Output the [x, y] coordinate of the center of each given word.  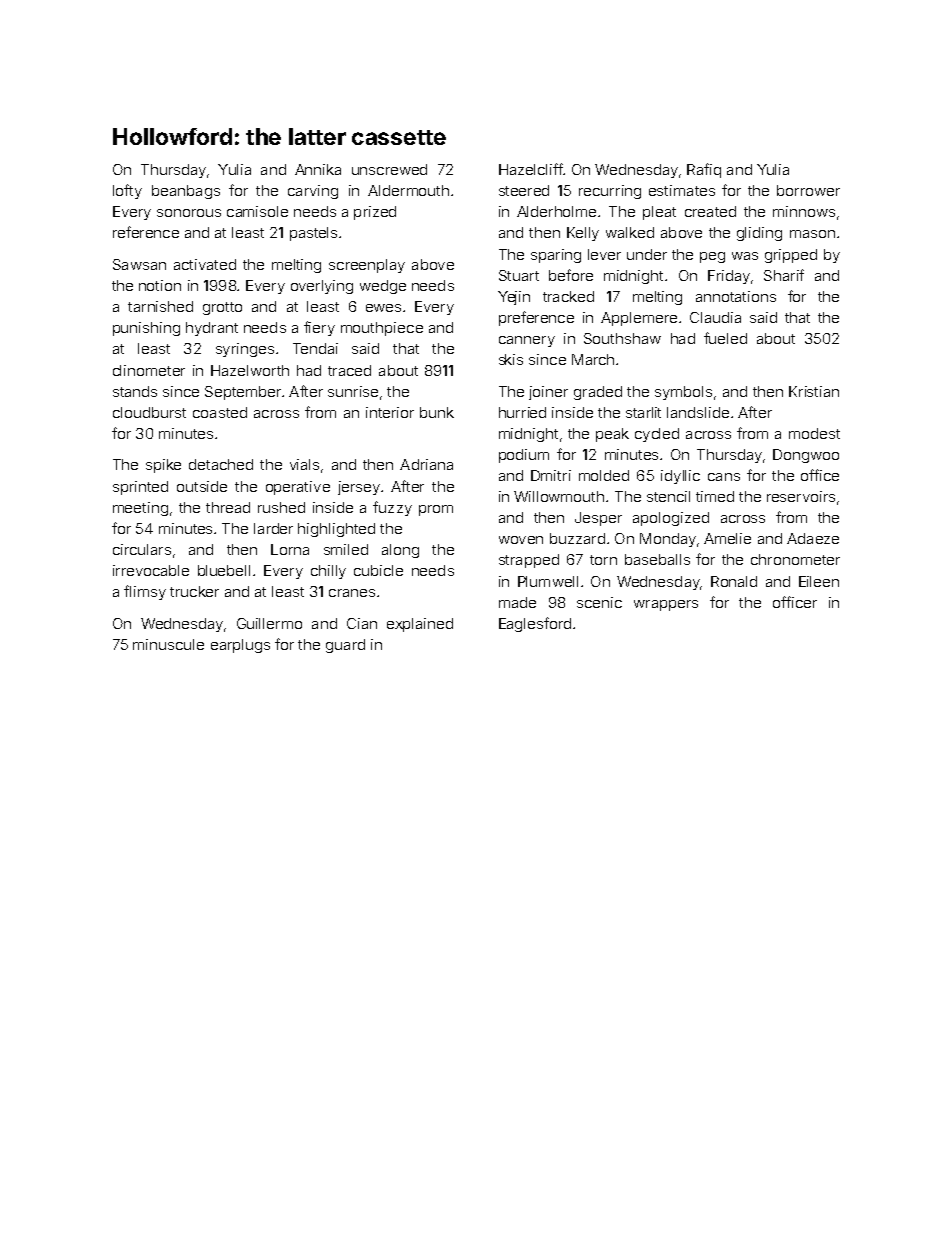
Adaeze [813, 538]
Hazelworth [250, 370]
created [710, 211]
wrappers [666, 605]
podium [524, 456]
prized [375, 213]
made [517, 602]
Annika [318, 169]
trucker [194, 591]
